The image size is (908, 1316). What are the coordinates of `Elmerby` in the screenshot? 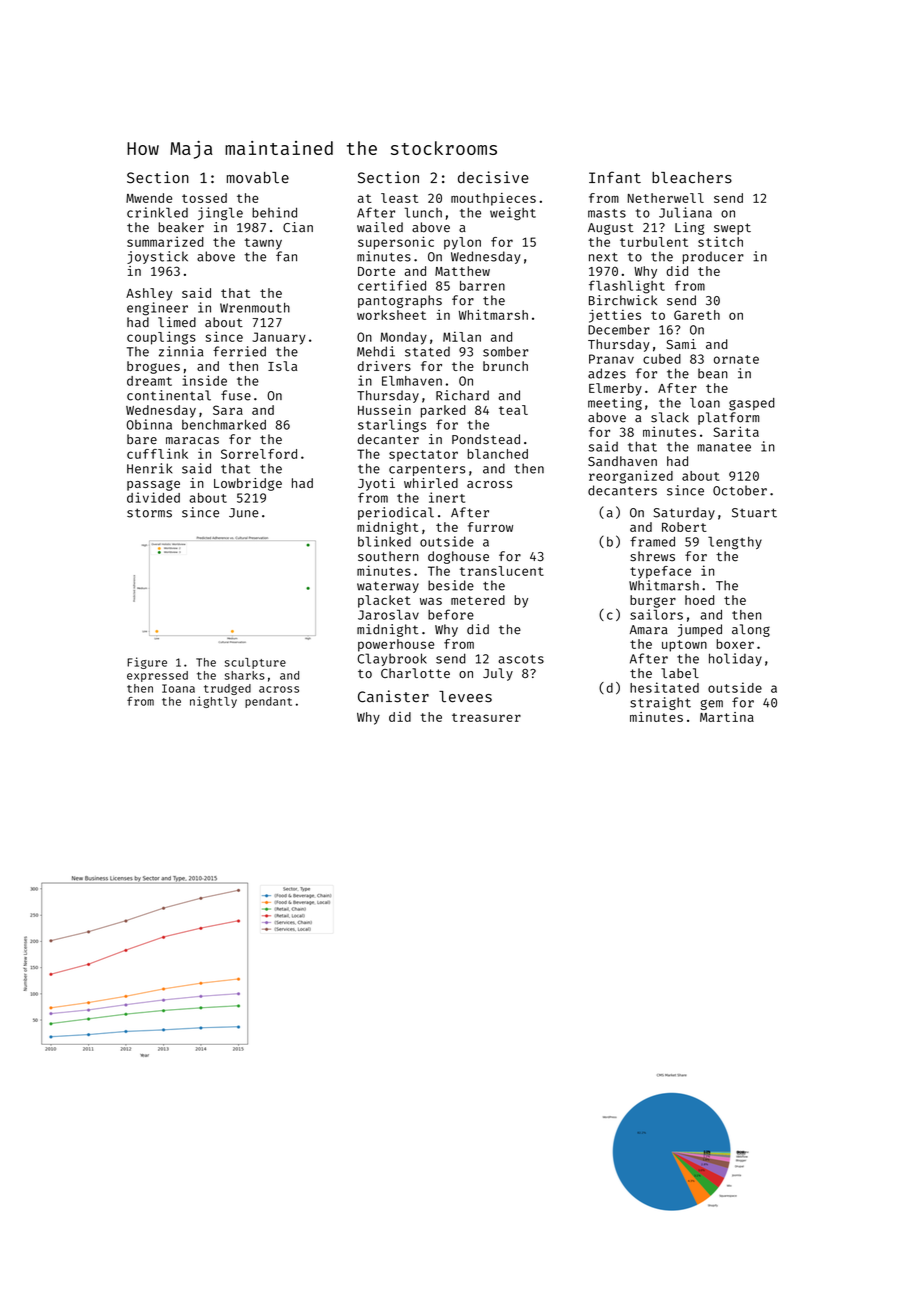 It's located at (615, 389).
